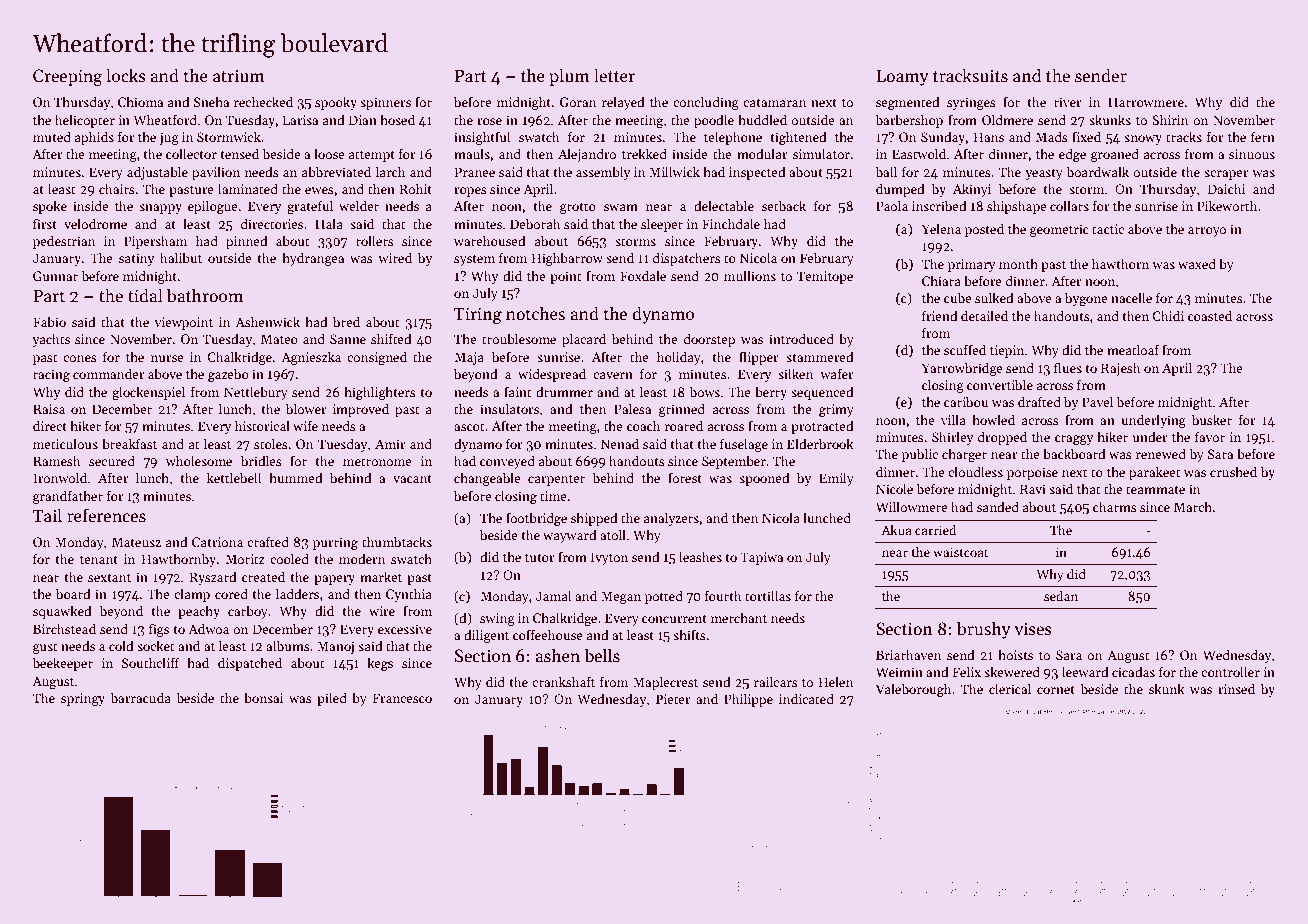 This document has height=924, width=1308. What do you see at coordinates (971, 103) in the document?
I see `syringes` at bounding box center [971, 103].
